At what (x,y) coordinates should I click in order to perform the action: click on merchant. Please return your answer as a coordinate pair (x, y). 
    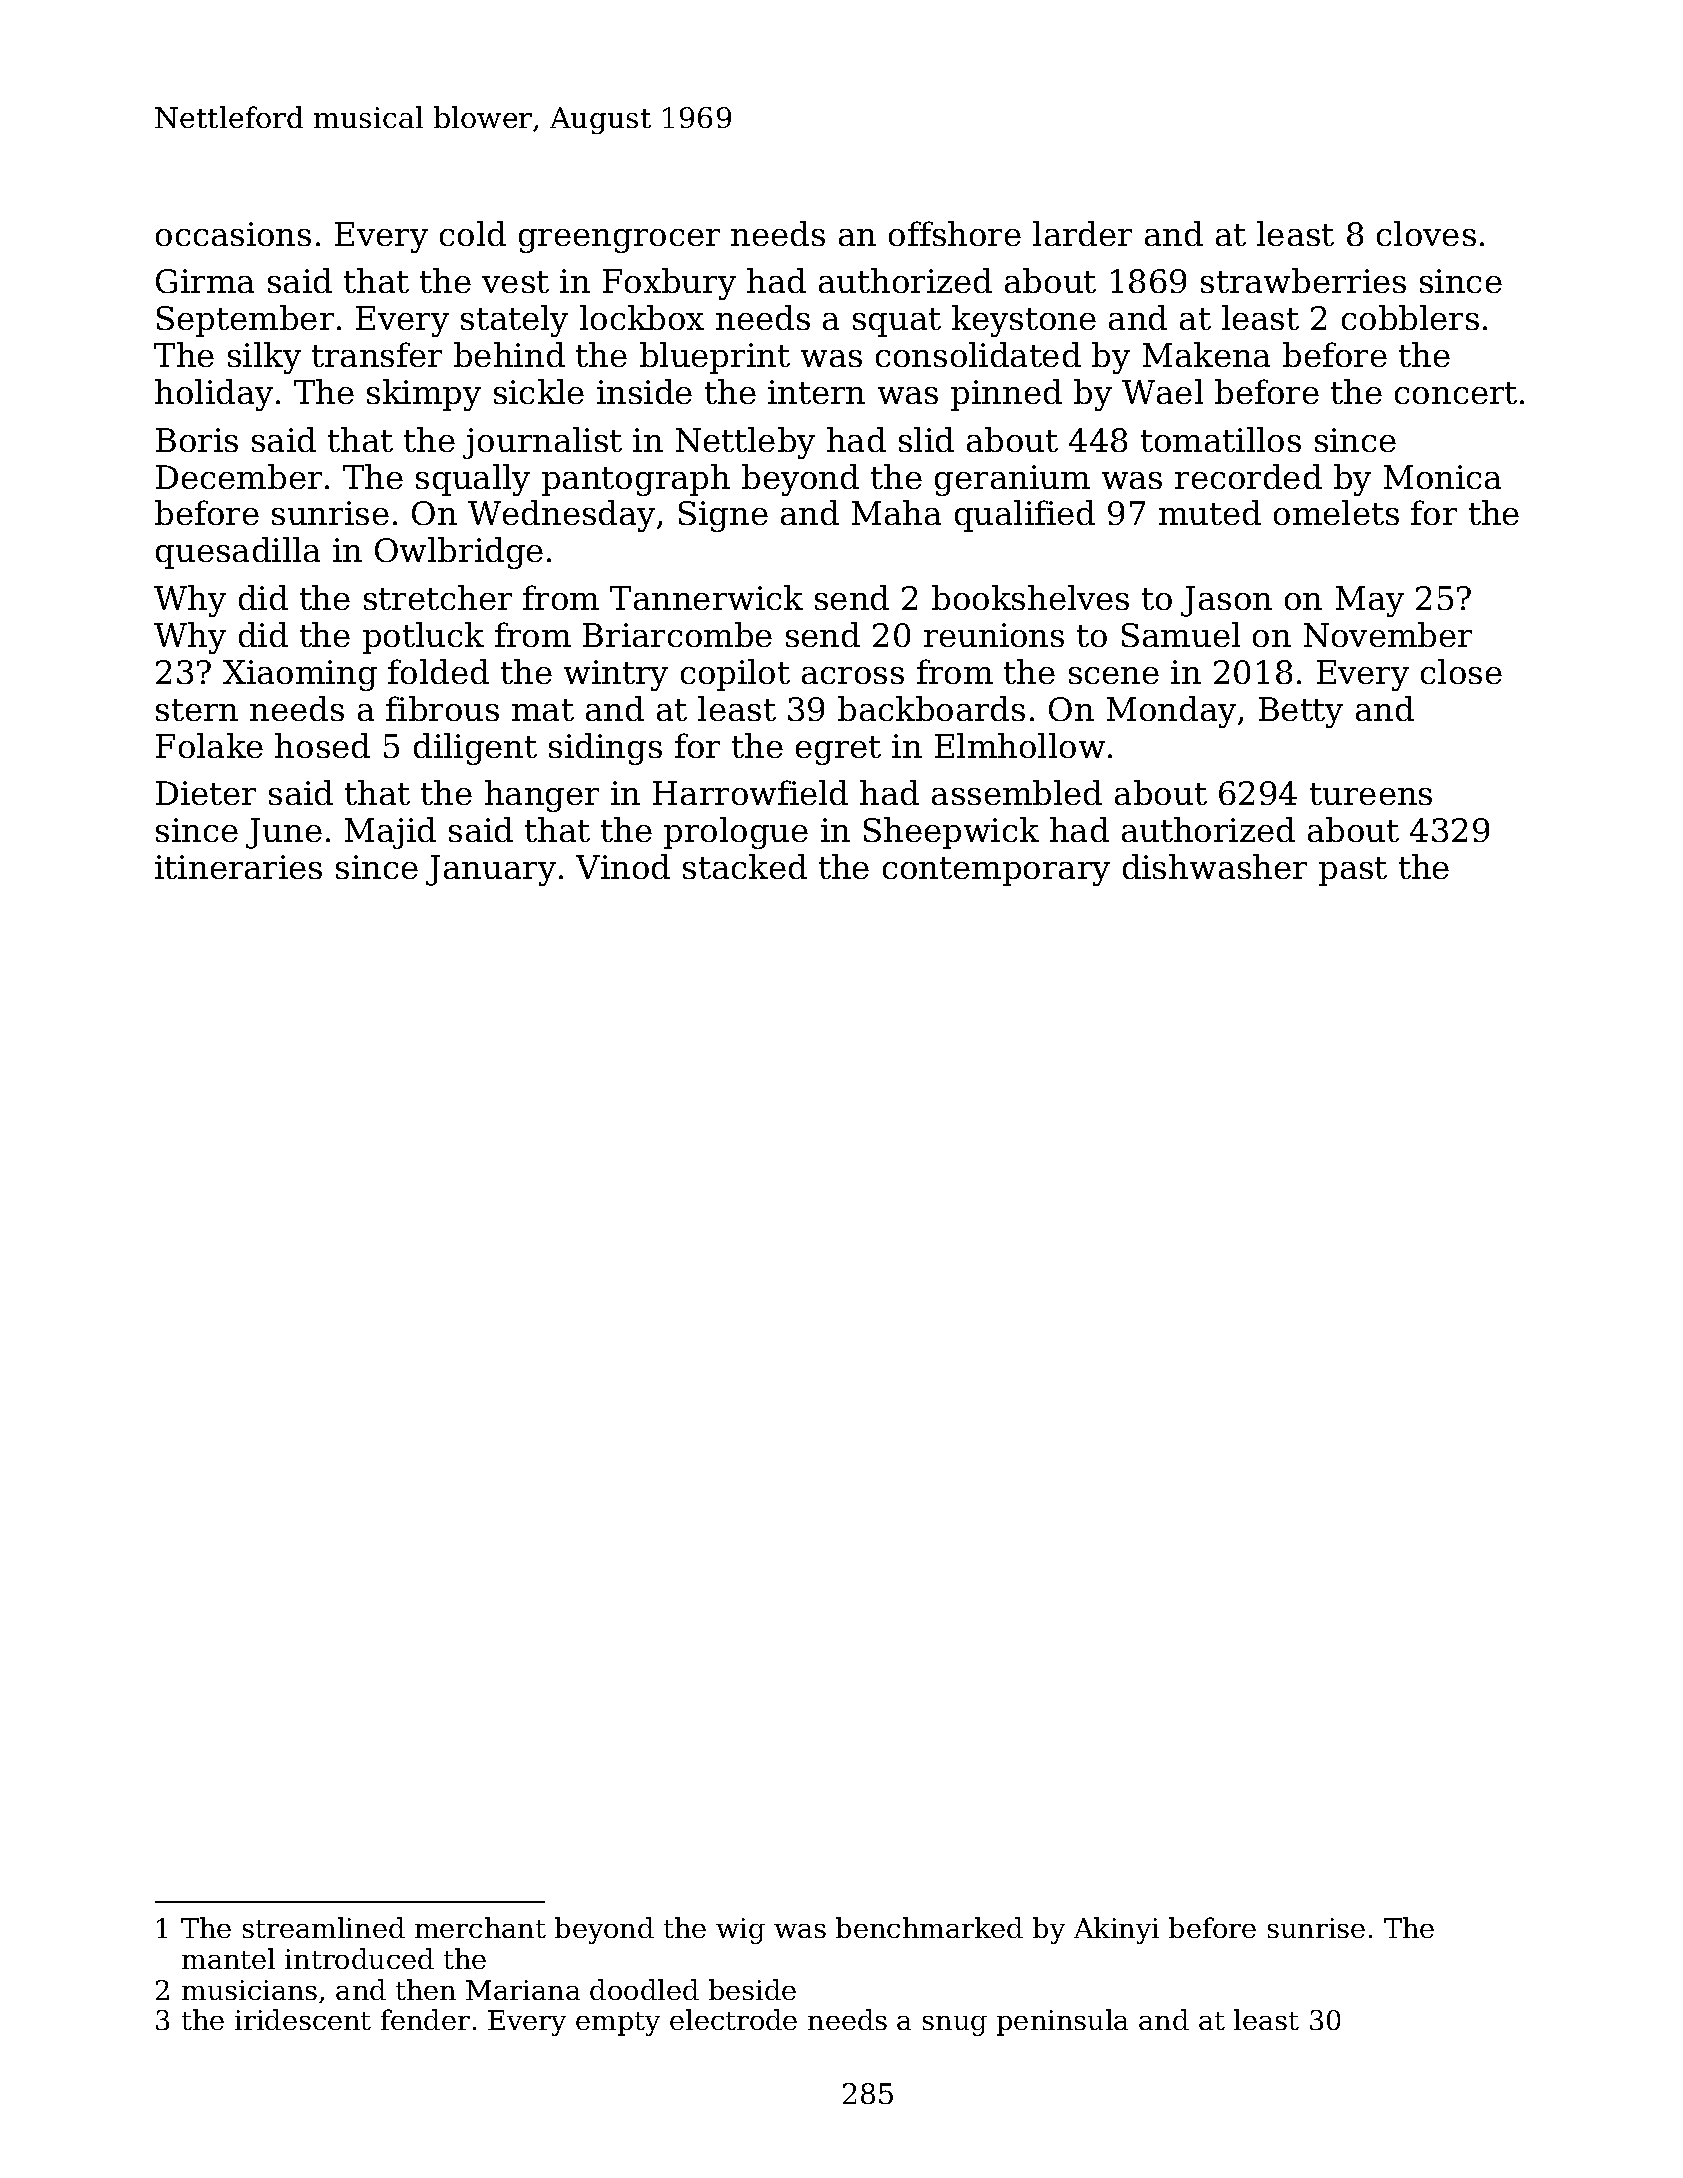
    Looking at the image, I should click on (480, 1927).
